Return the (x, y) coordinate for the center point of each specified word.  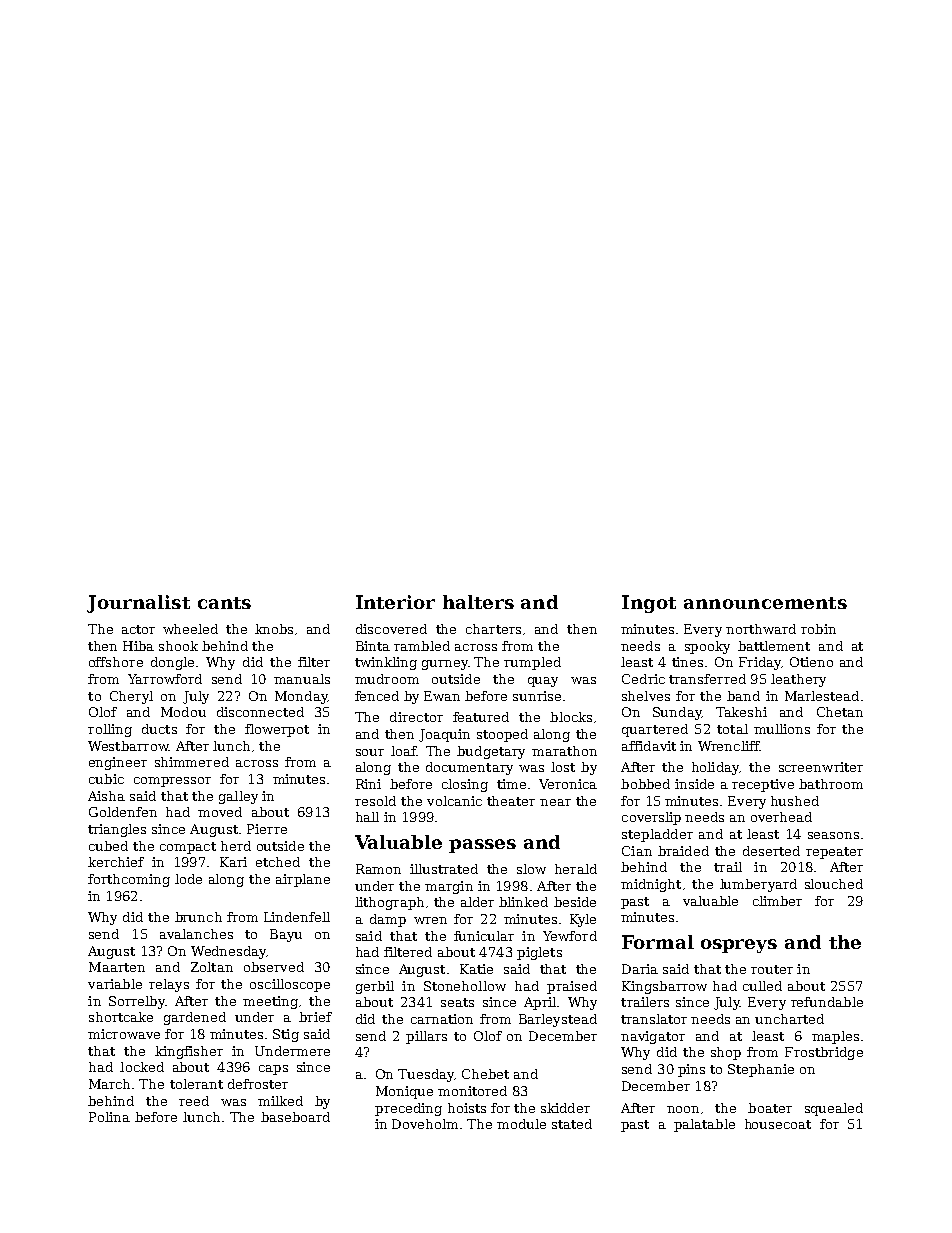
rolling (110, 730)
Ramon (378, 869)
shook (178, 646)
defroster (258, 1084)
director (416, 717)
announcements (765, 603)
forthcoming (129, 880)
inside (694, 784)
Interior (395, 602)
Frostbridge (824, 1053)
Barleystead (558, 1020)
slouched (834, 884)
